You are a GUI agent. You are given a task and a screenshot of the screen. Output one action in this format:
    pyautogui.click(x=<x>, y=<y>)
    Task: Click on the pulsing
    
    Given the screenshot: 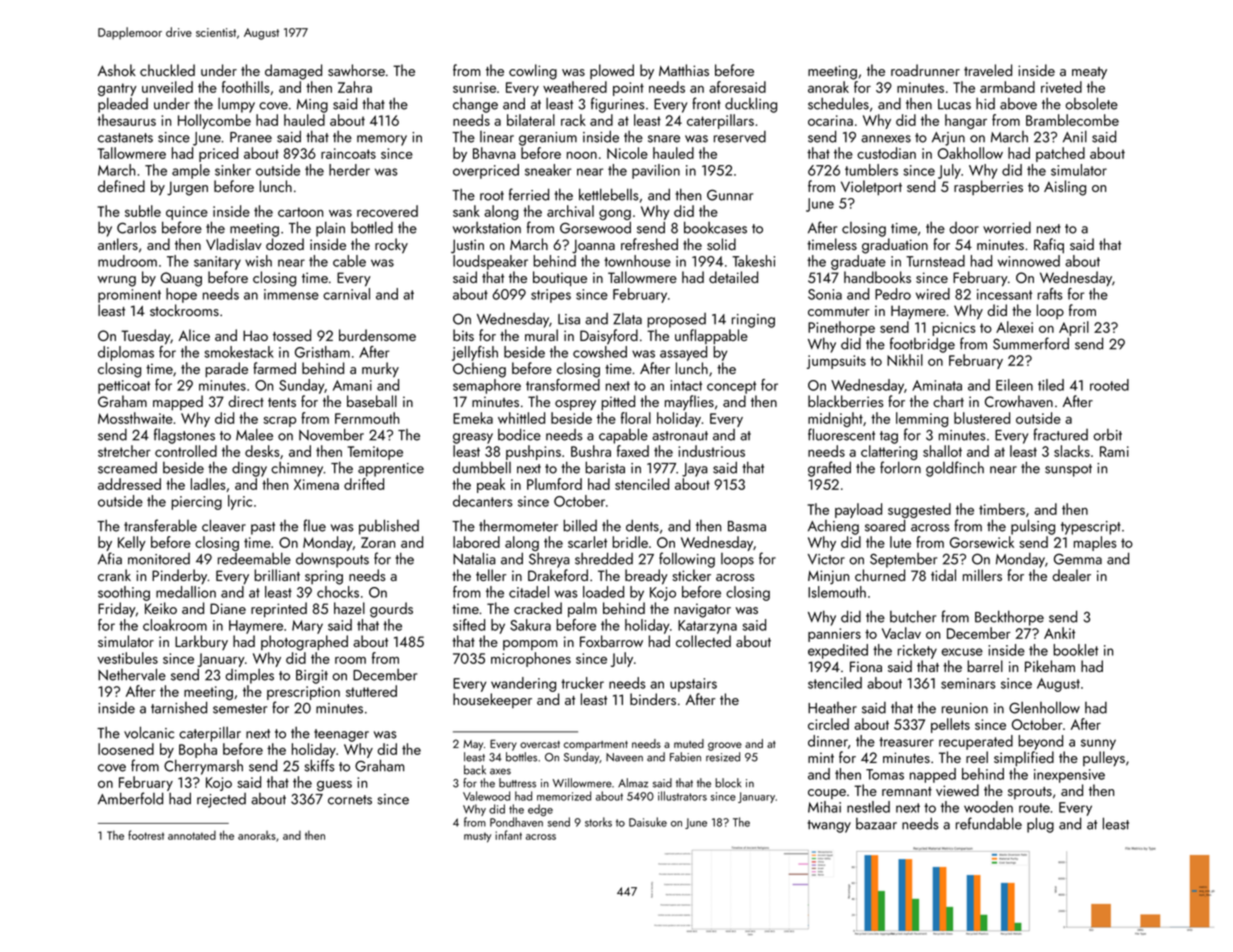 What is the action you would take?
    pyautogui.click(x=1033, y=527)
